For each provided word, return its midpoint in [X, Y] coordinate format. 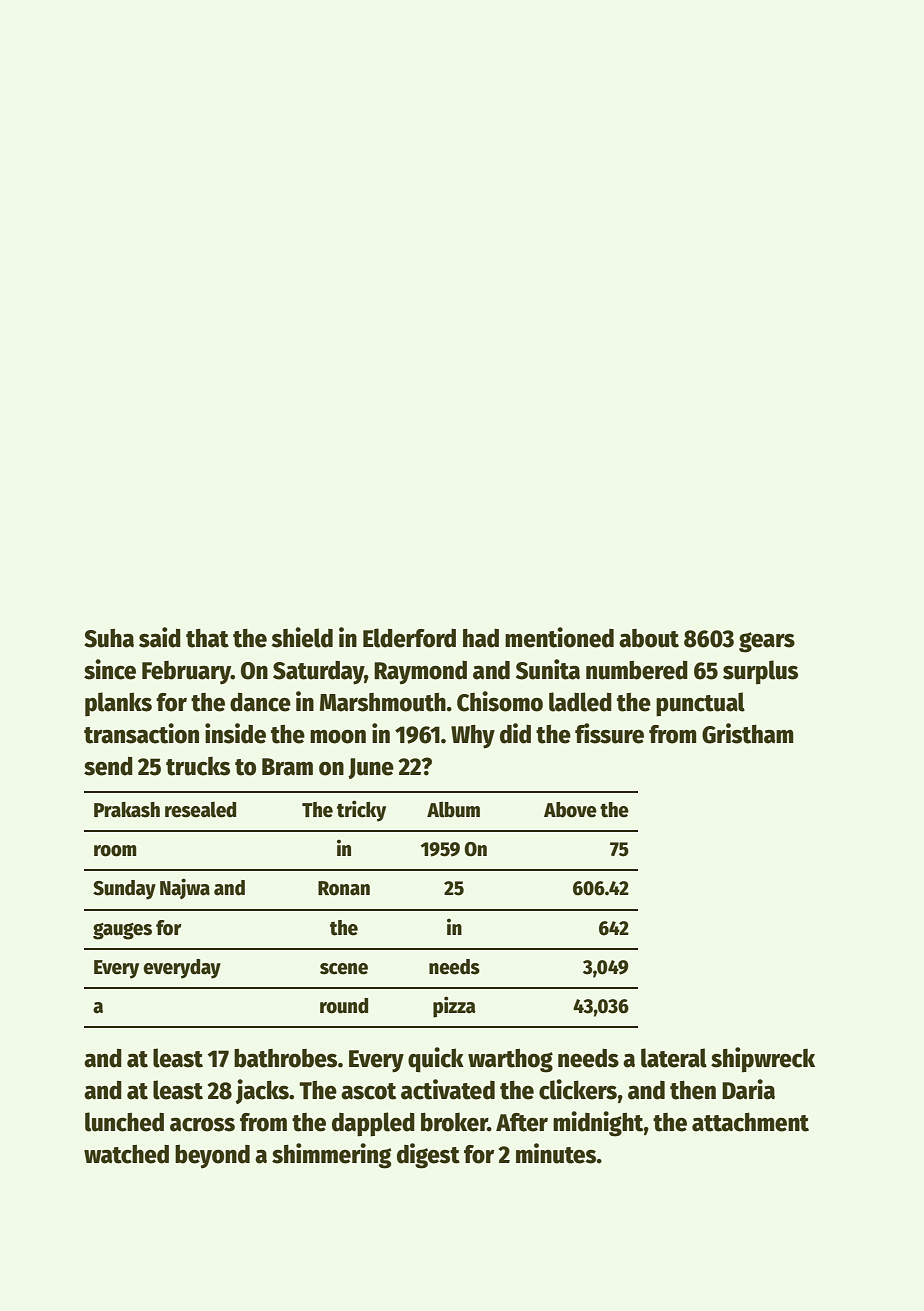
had [481, 638]
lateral [674, 1058]
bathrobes [285, 1058]
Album [453, 809]
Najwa [185, 888]
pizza [454, 1007]
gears [767, 642]
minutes [556, 1153]
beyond [212, 1156]
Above [570, 810]
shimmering [332, 1156]
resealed [200, 810]
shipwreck [763, 1060]
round [344, 1006]
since [110, 669]
